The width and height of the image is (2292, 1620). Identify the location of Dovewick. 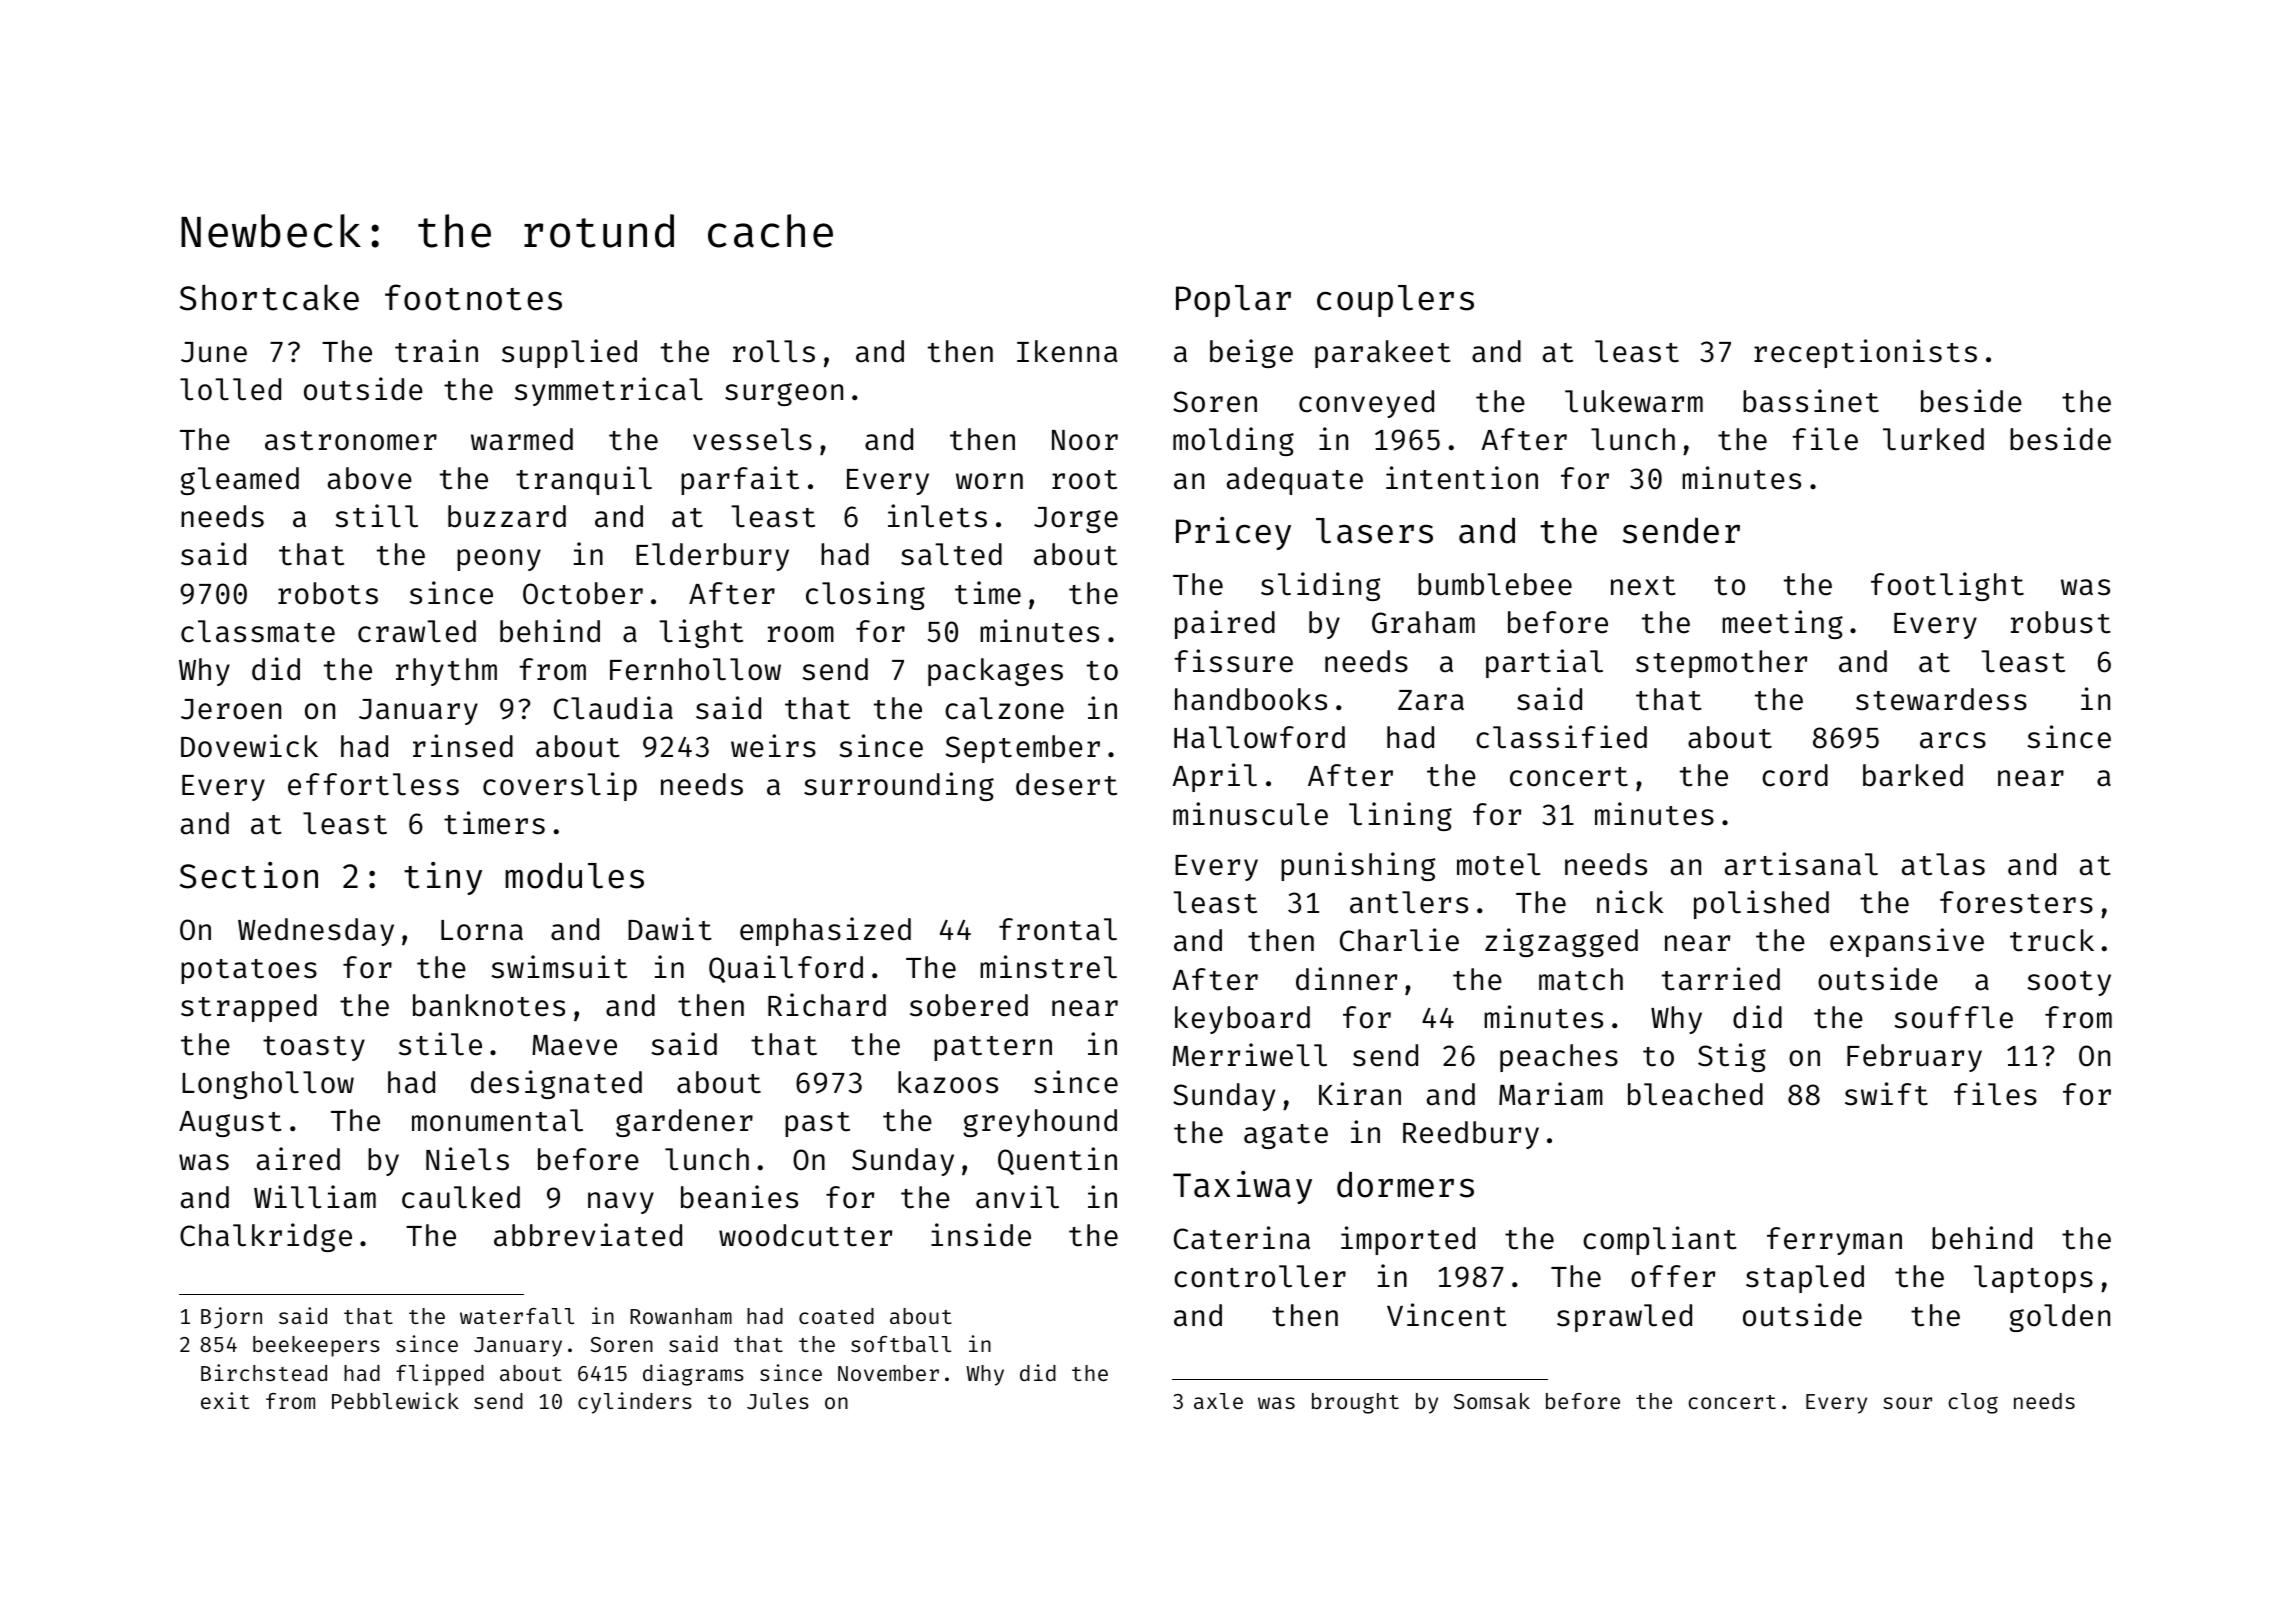
(249, 746).
